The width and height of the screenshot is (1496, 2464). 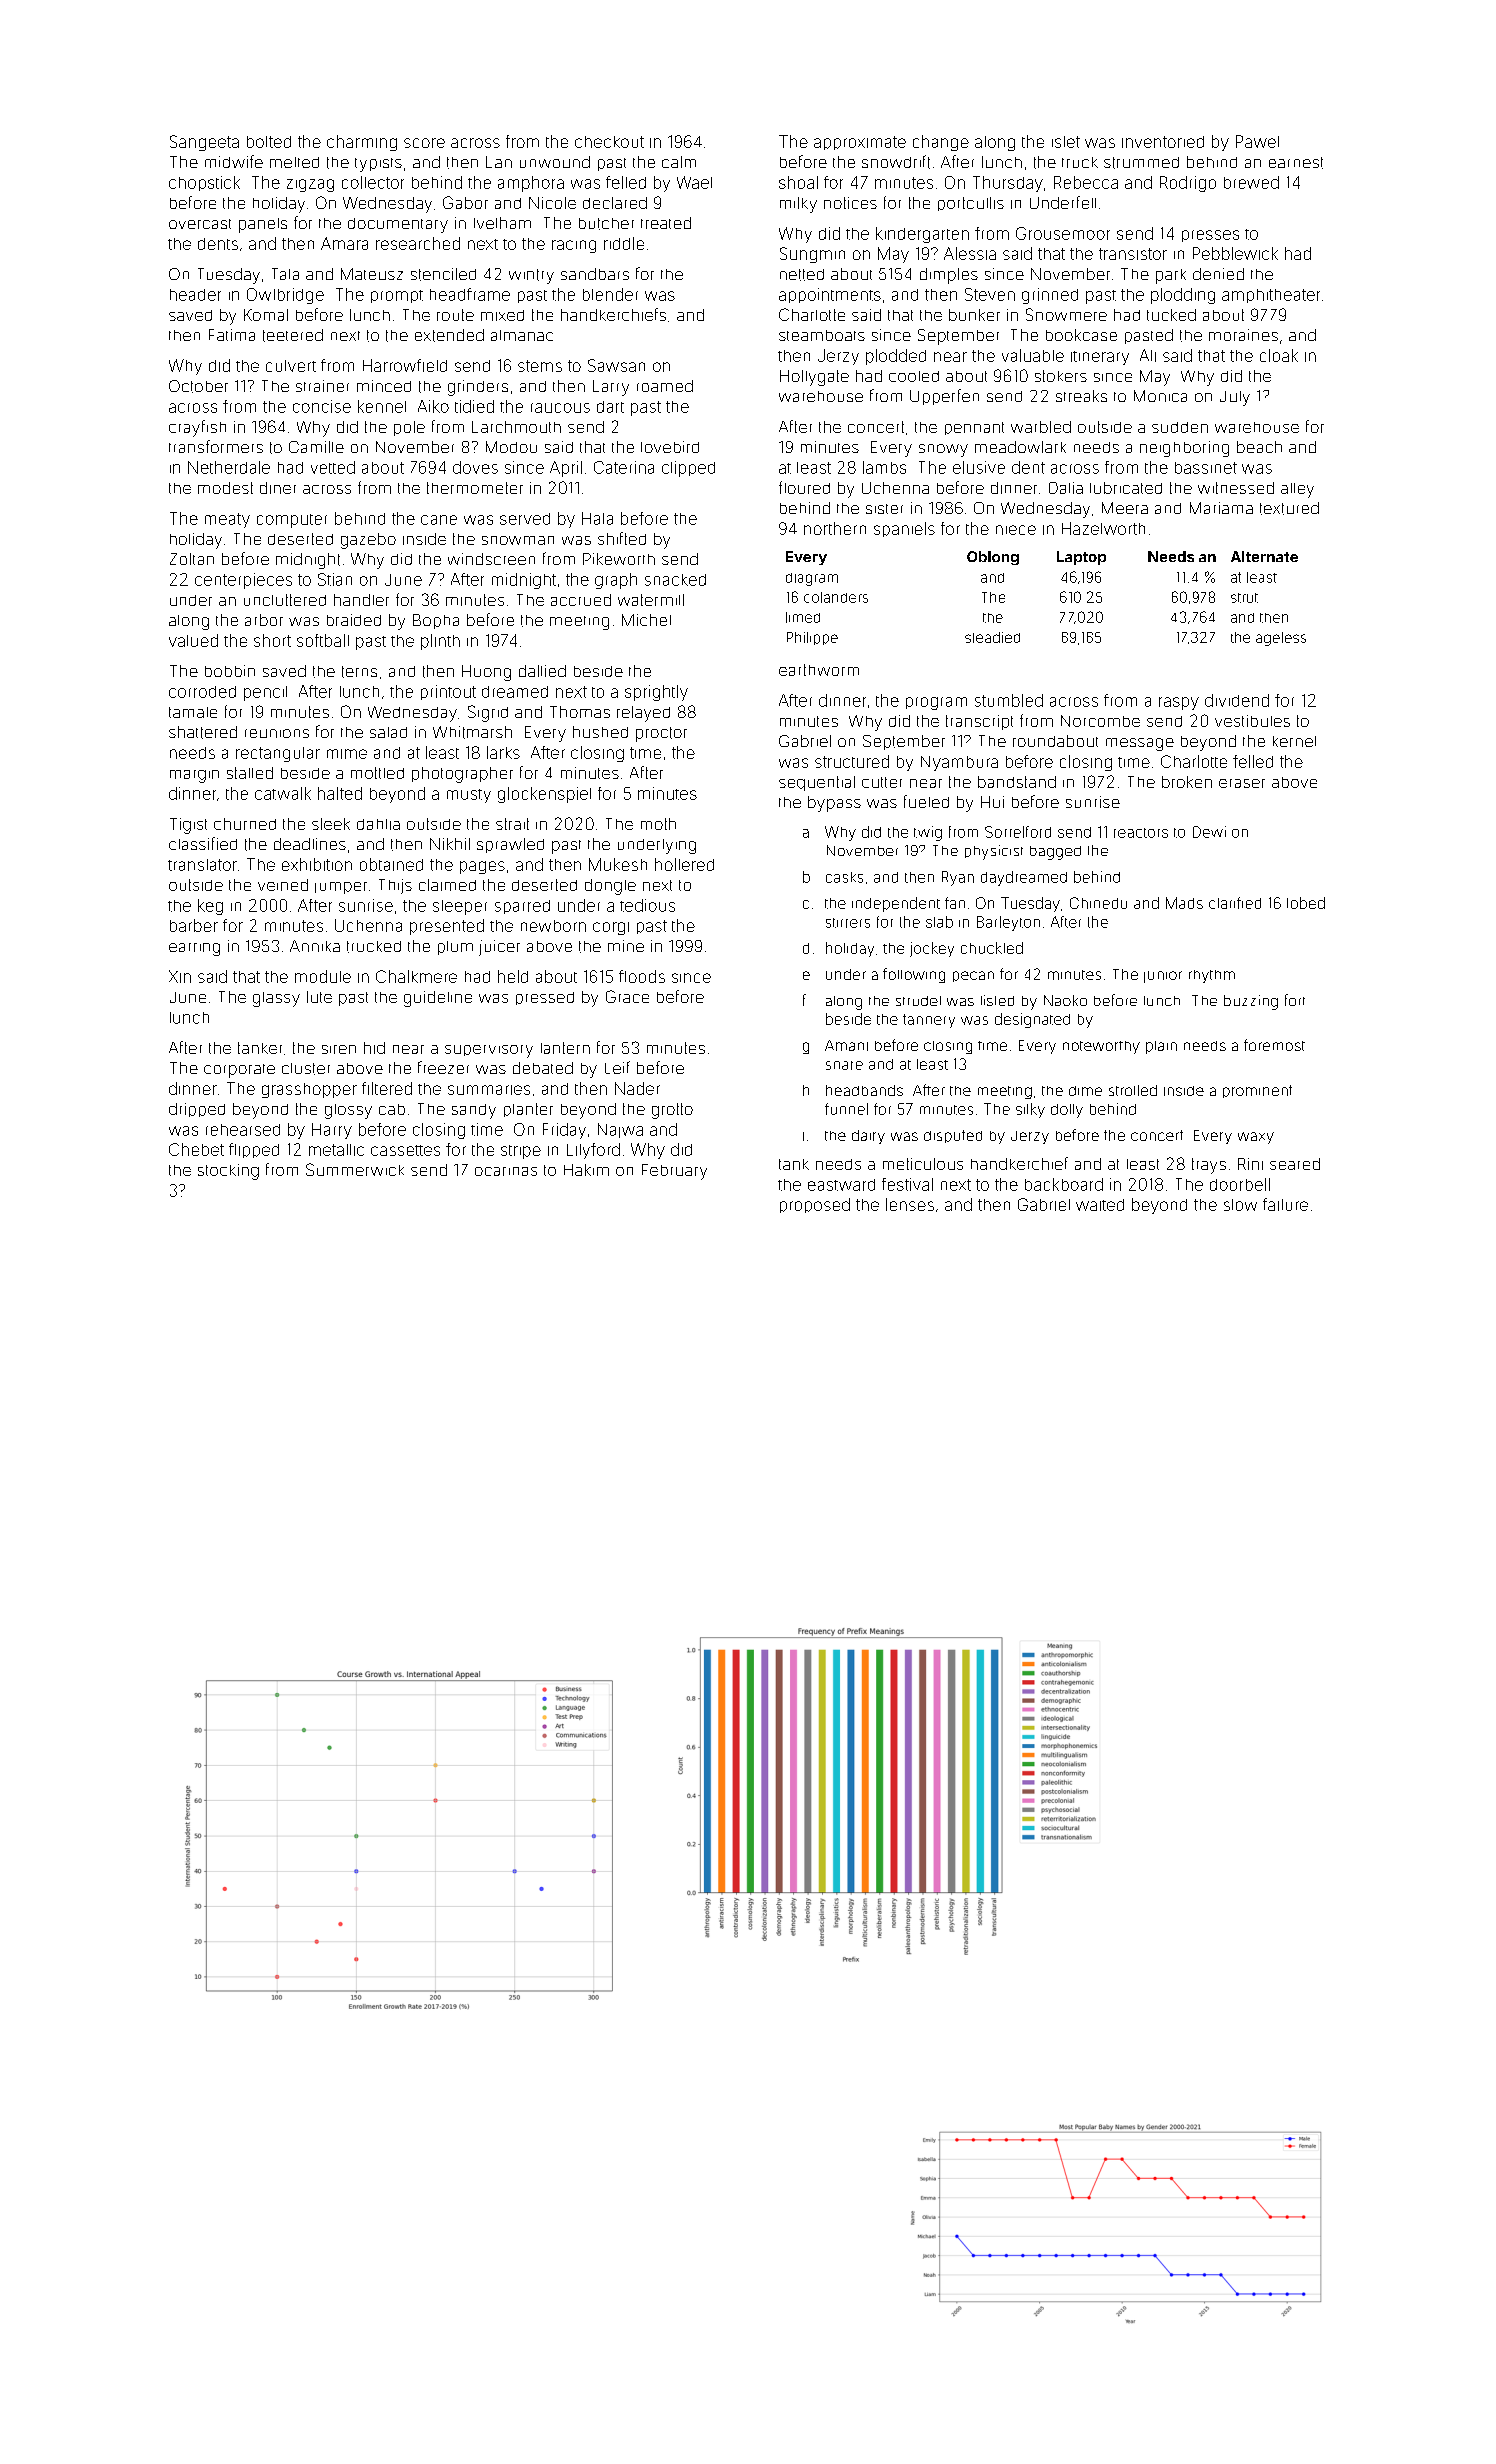 I want to click on Barleyton, so click(x=1008, y=923).
